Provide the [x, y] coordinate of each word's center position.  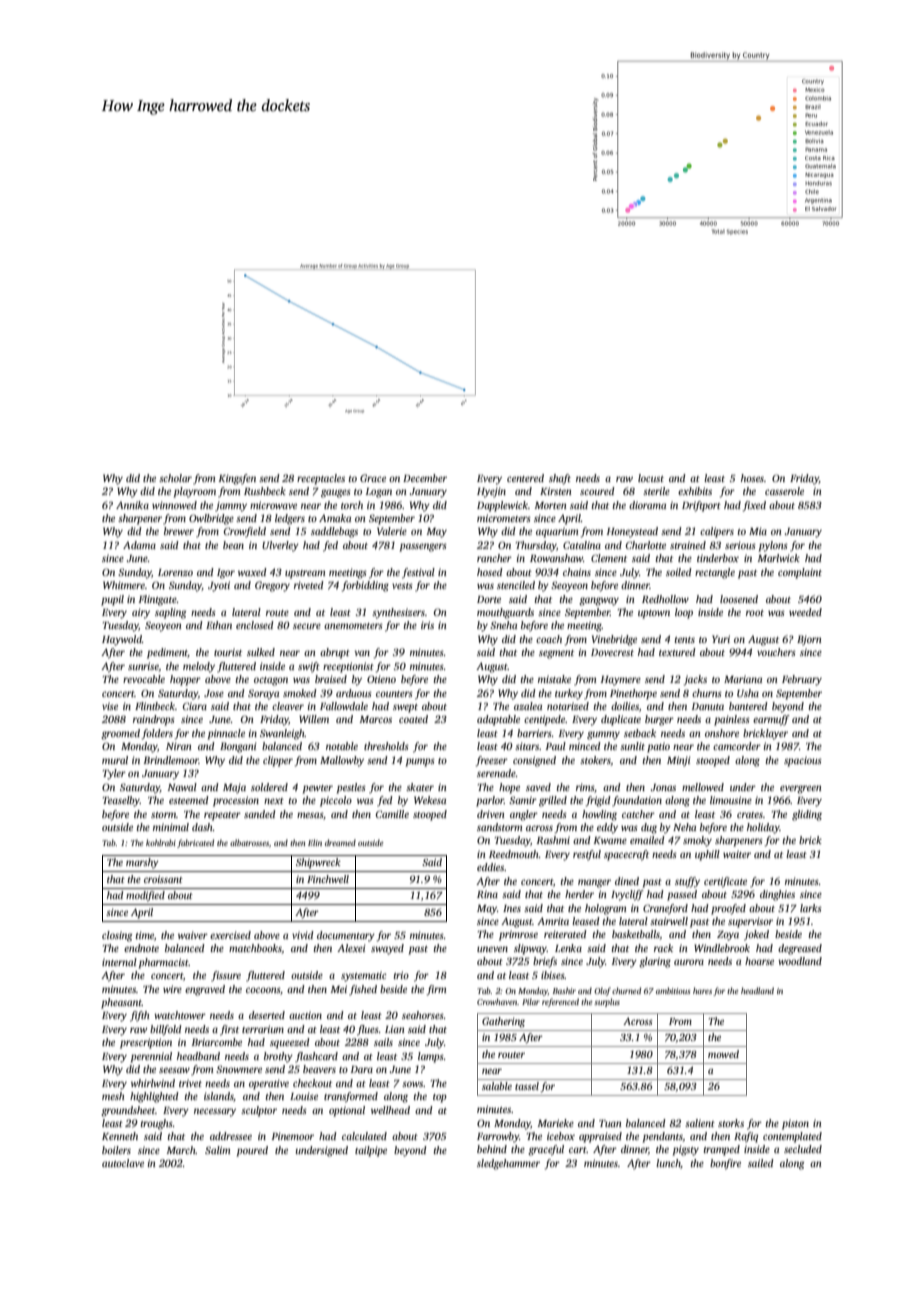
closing [117, 936]
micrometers [504, 518]
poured [252, 1151]
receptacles [321, 479]
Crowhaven [497, 1001]
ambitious [673, 990]
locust [651, 478]
